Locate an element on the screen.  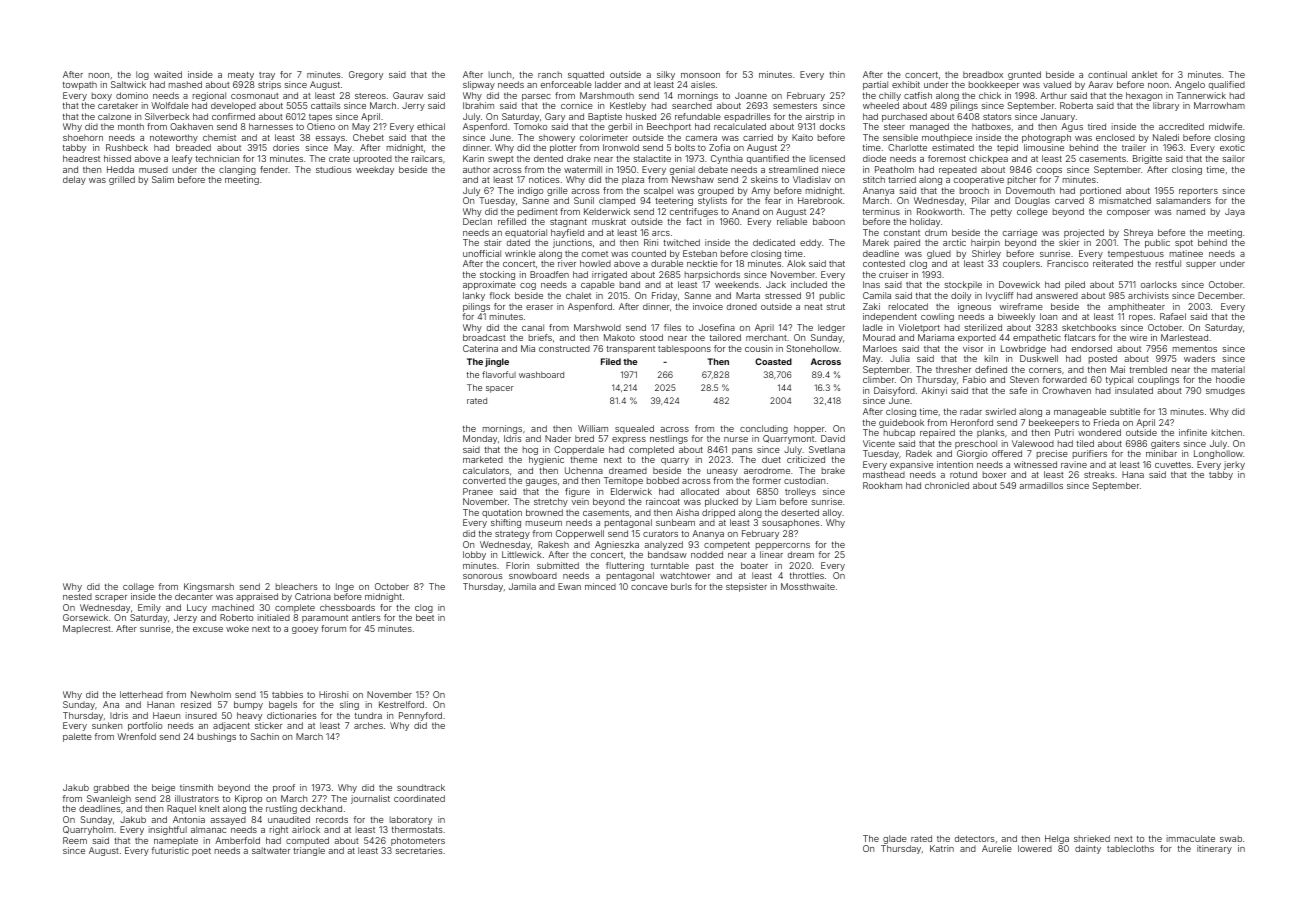
right is located at coordinates (279, 830).
